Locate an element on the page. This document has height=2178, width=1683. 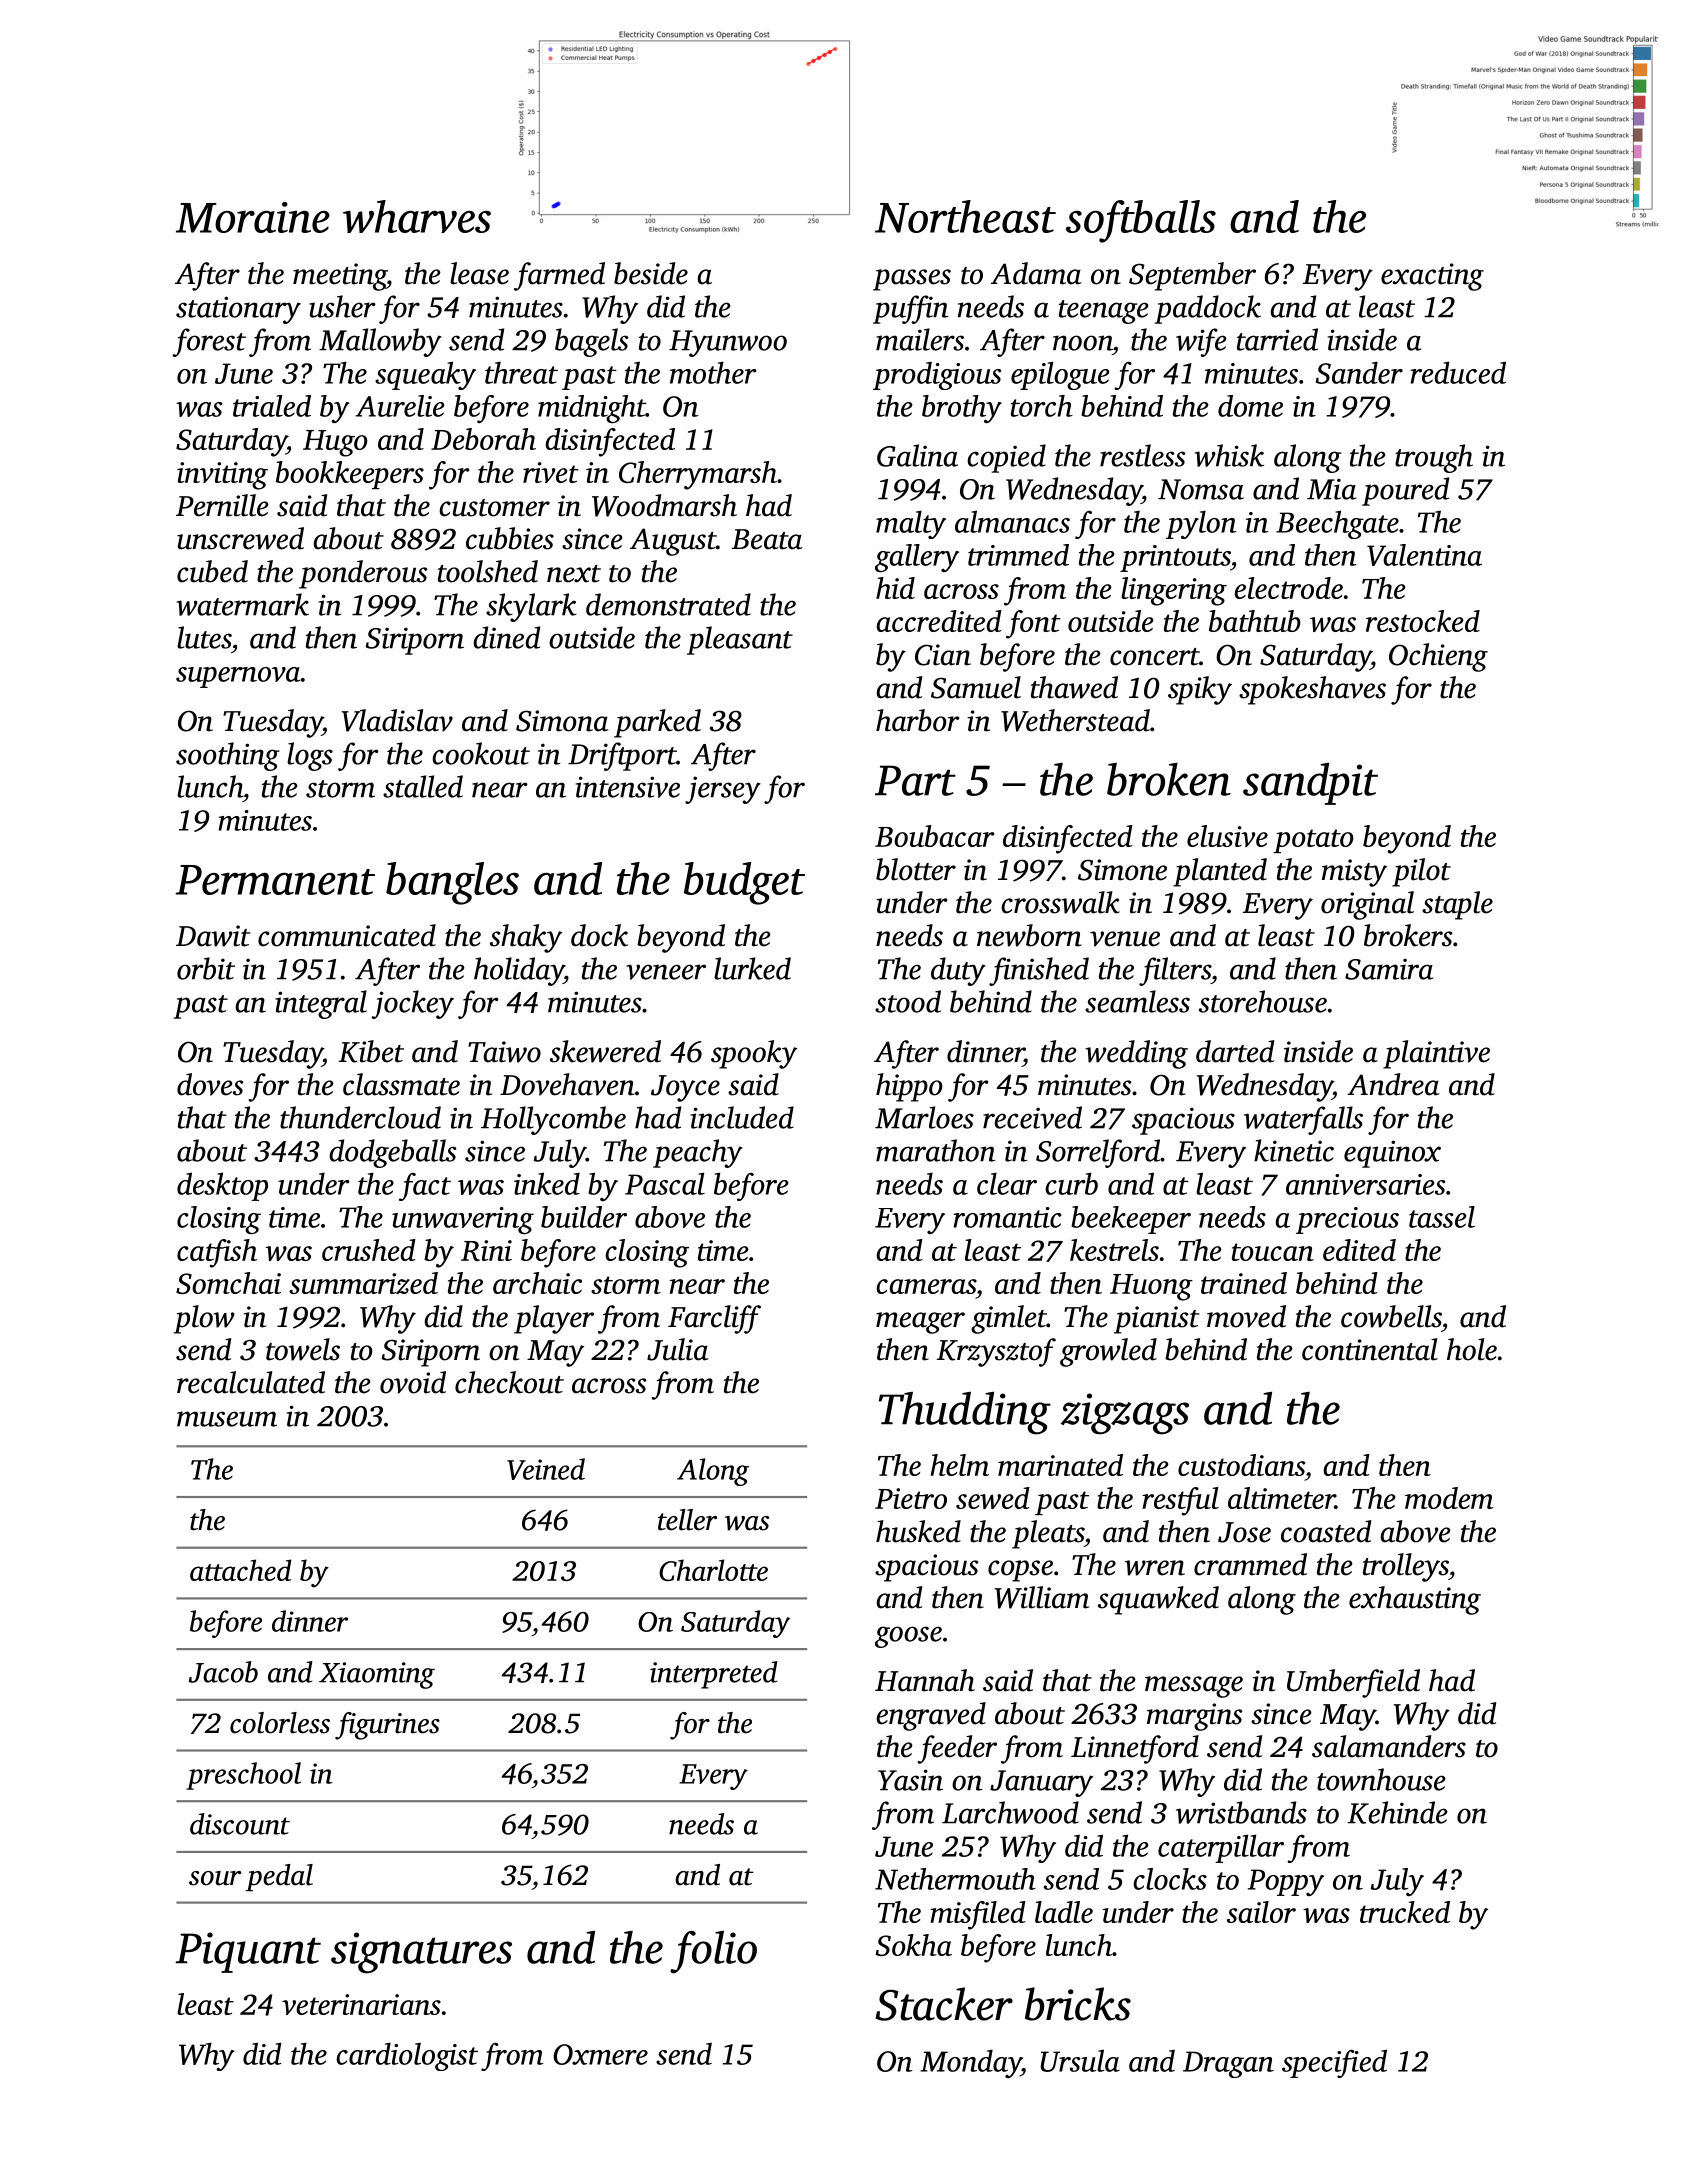
sandpit is located at coordinates (1310, 784).
